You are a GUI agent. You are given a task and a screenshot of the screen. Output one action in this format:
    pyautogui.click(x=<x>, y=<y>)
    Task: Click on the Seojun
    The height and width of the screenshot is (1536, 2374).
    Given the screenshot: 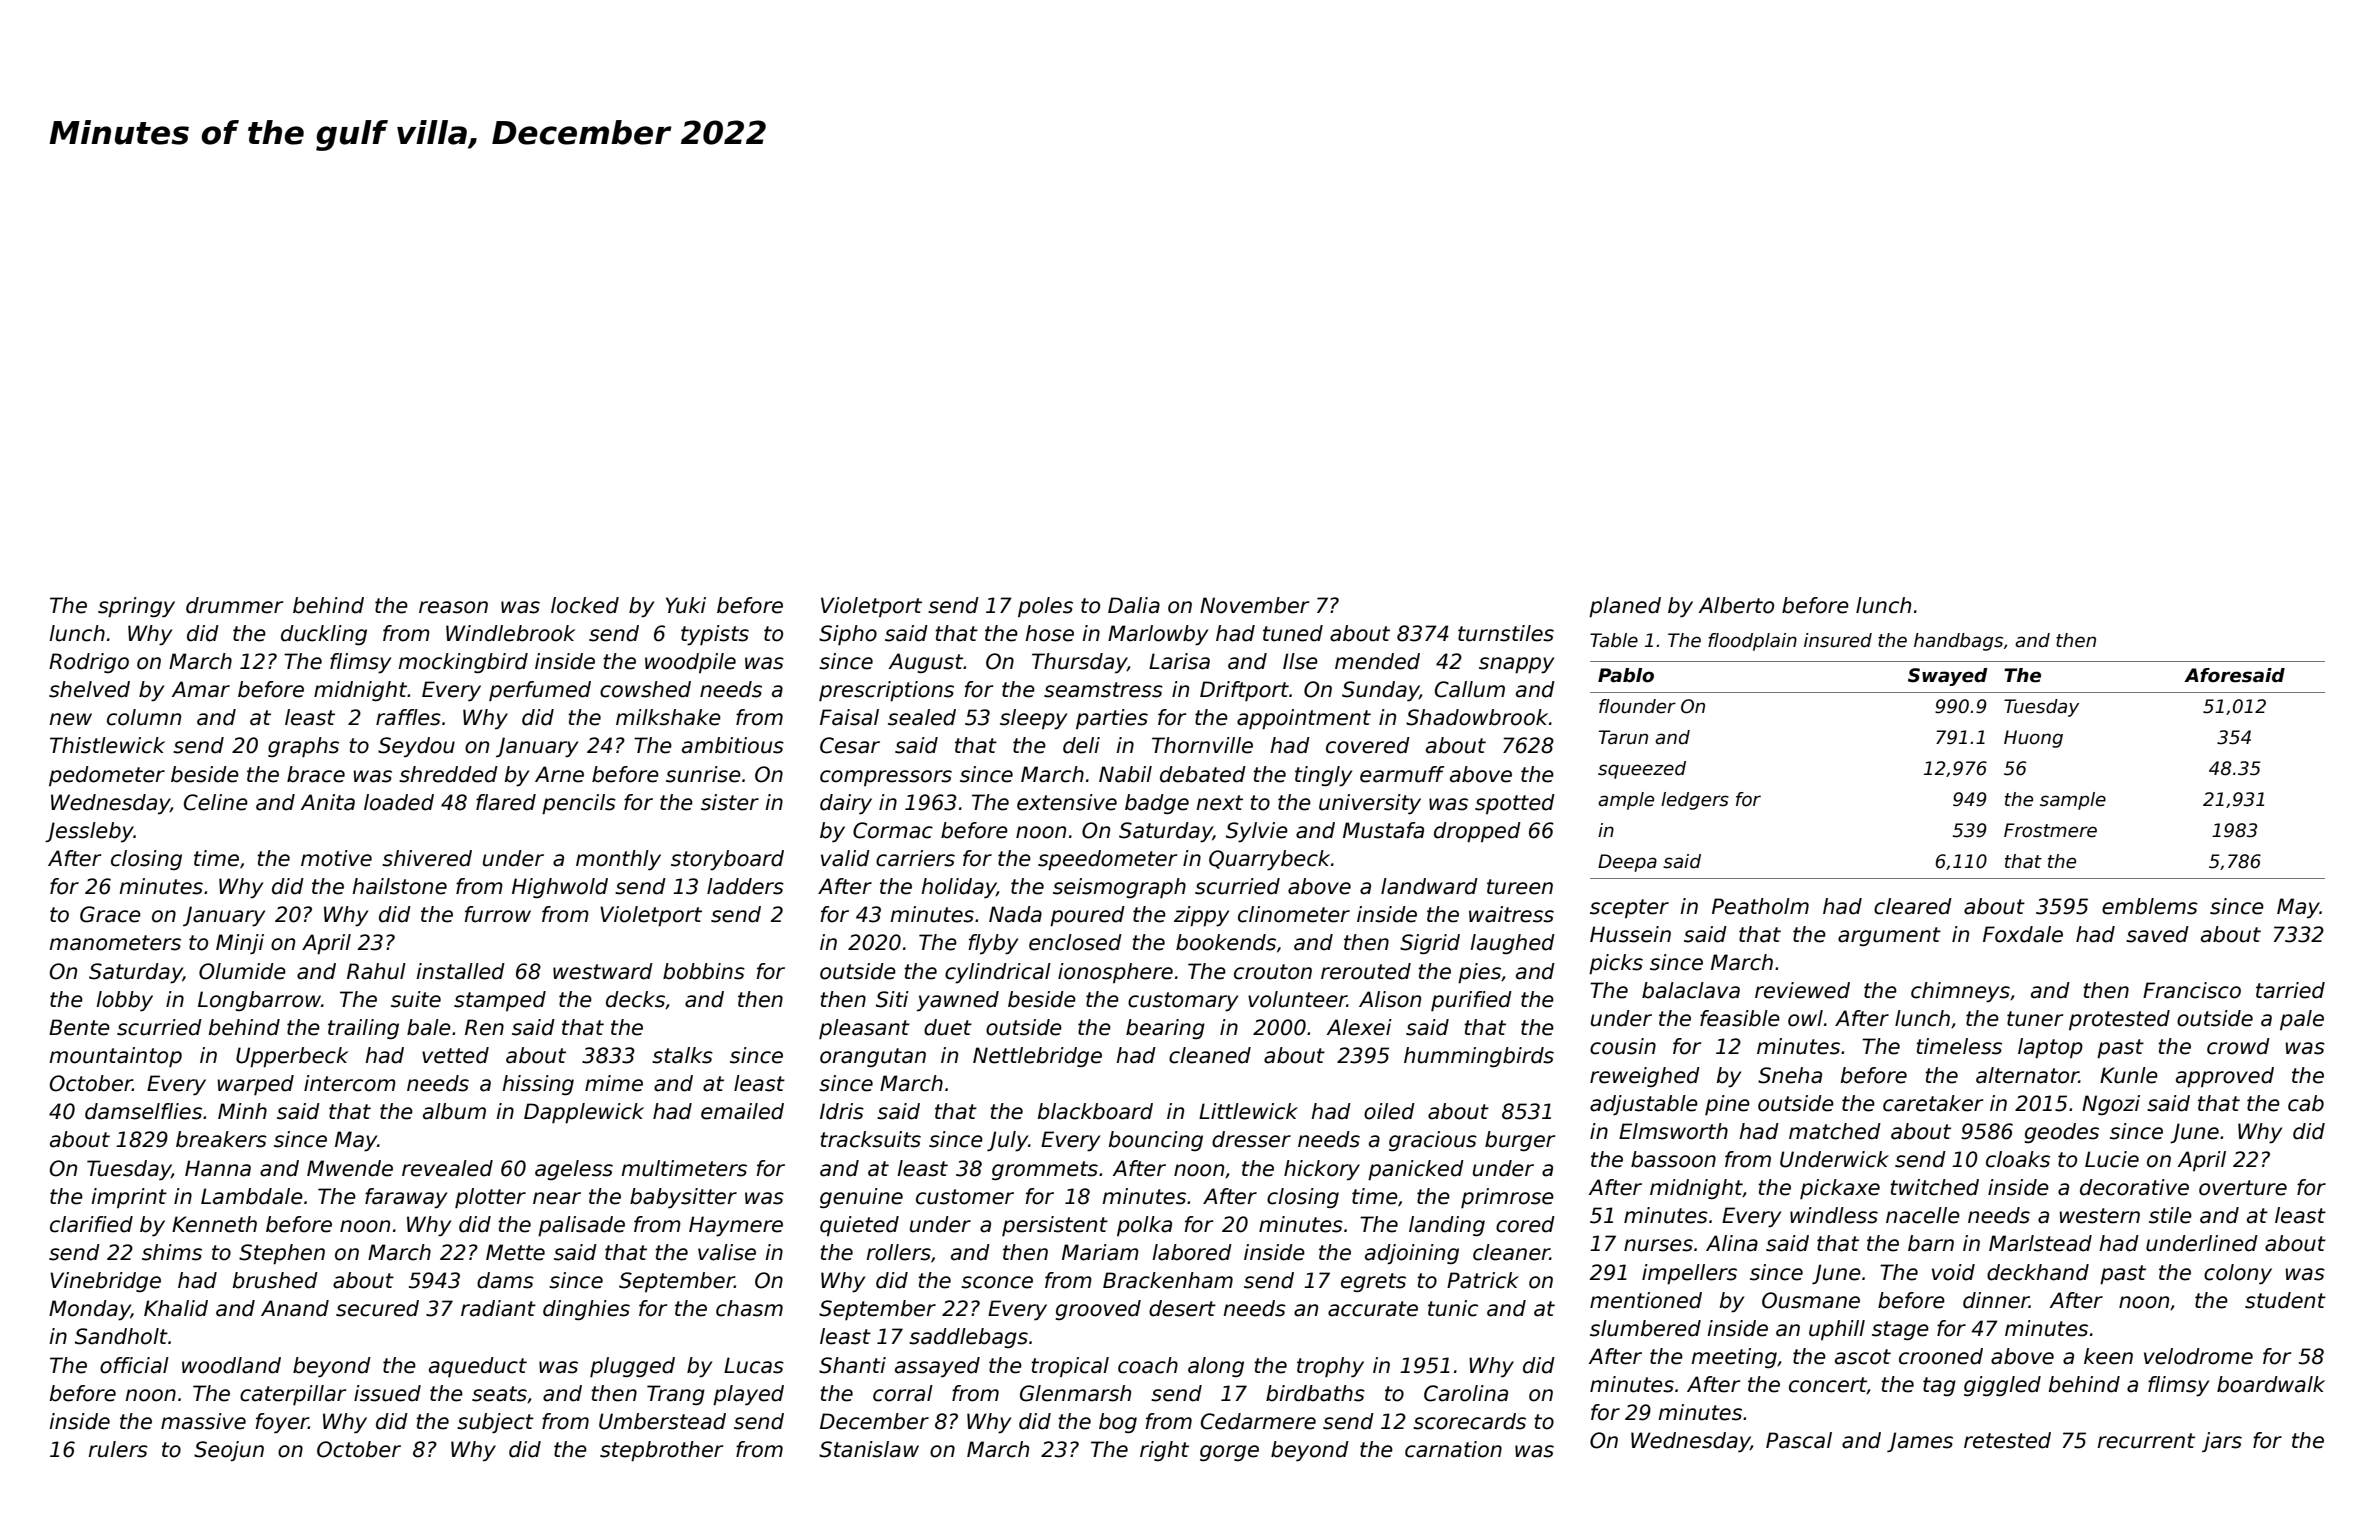 What is the action you would take?
    pyautogui.click(x=229, y=1451)
